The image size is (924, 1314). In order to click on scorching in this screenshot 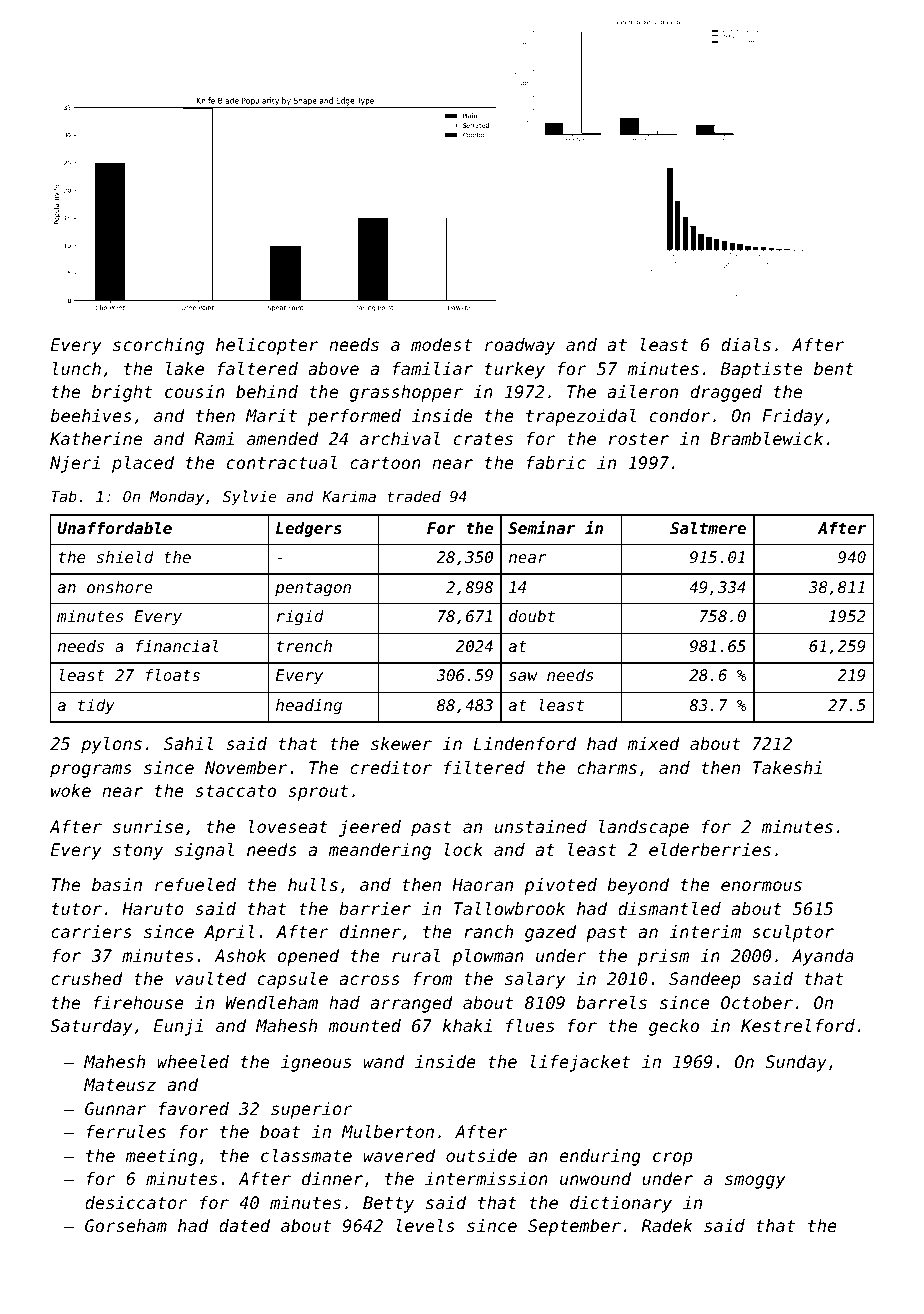, I will do `click(158, 346)`.
